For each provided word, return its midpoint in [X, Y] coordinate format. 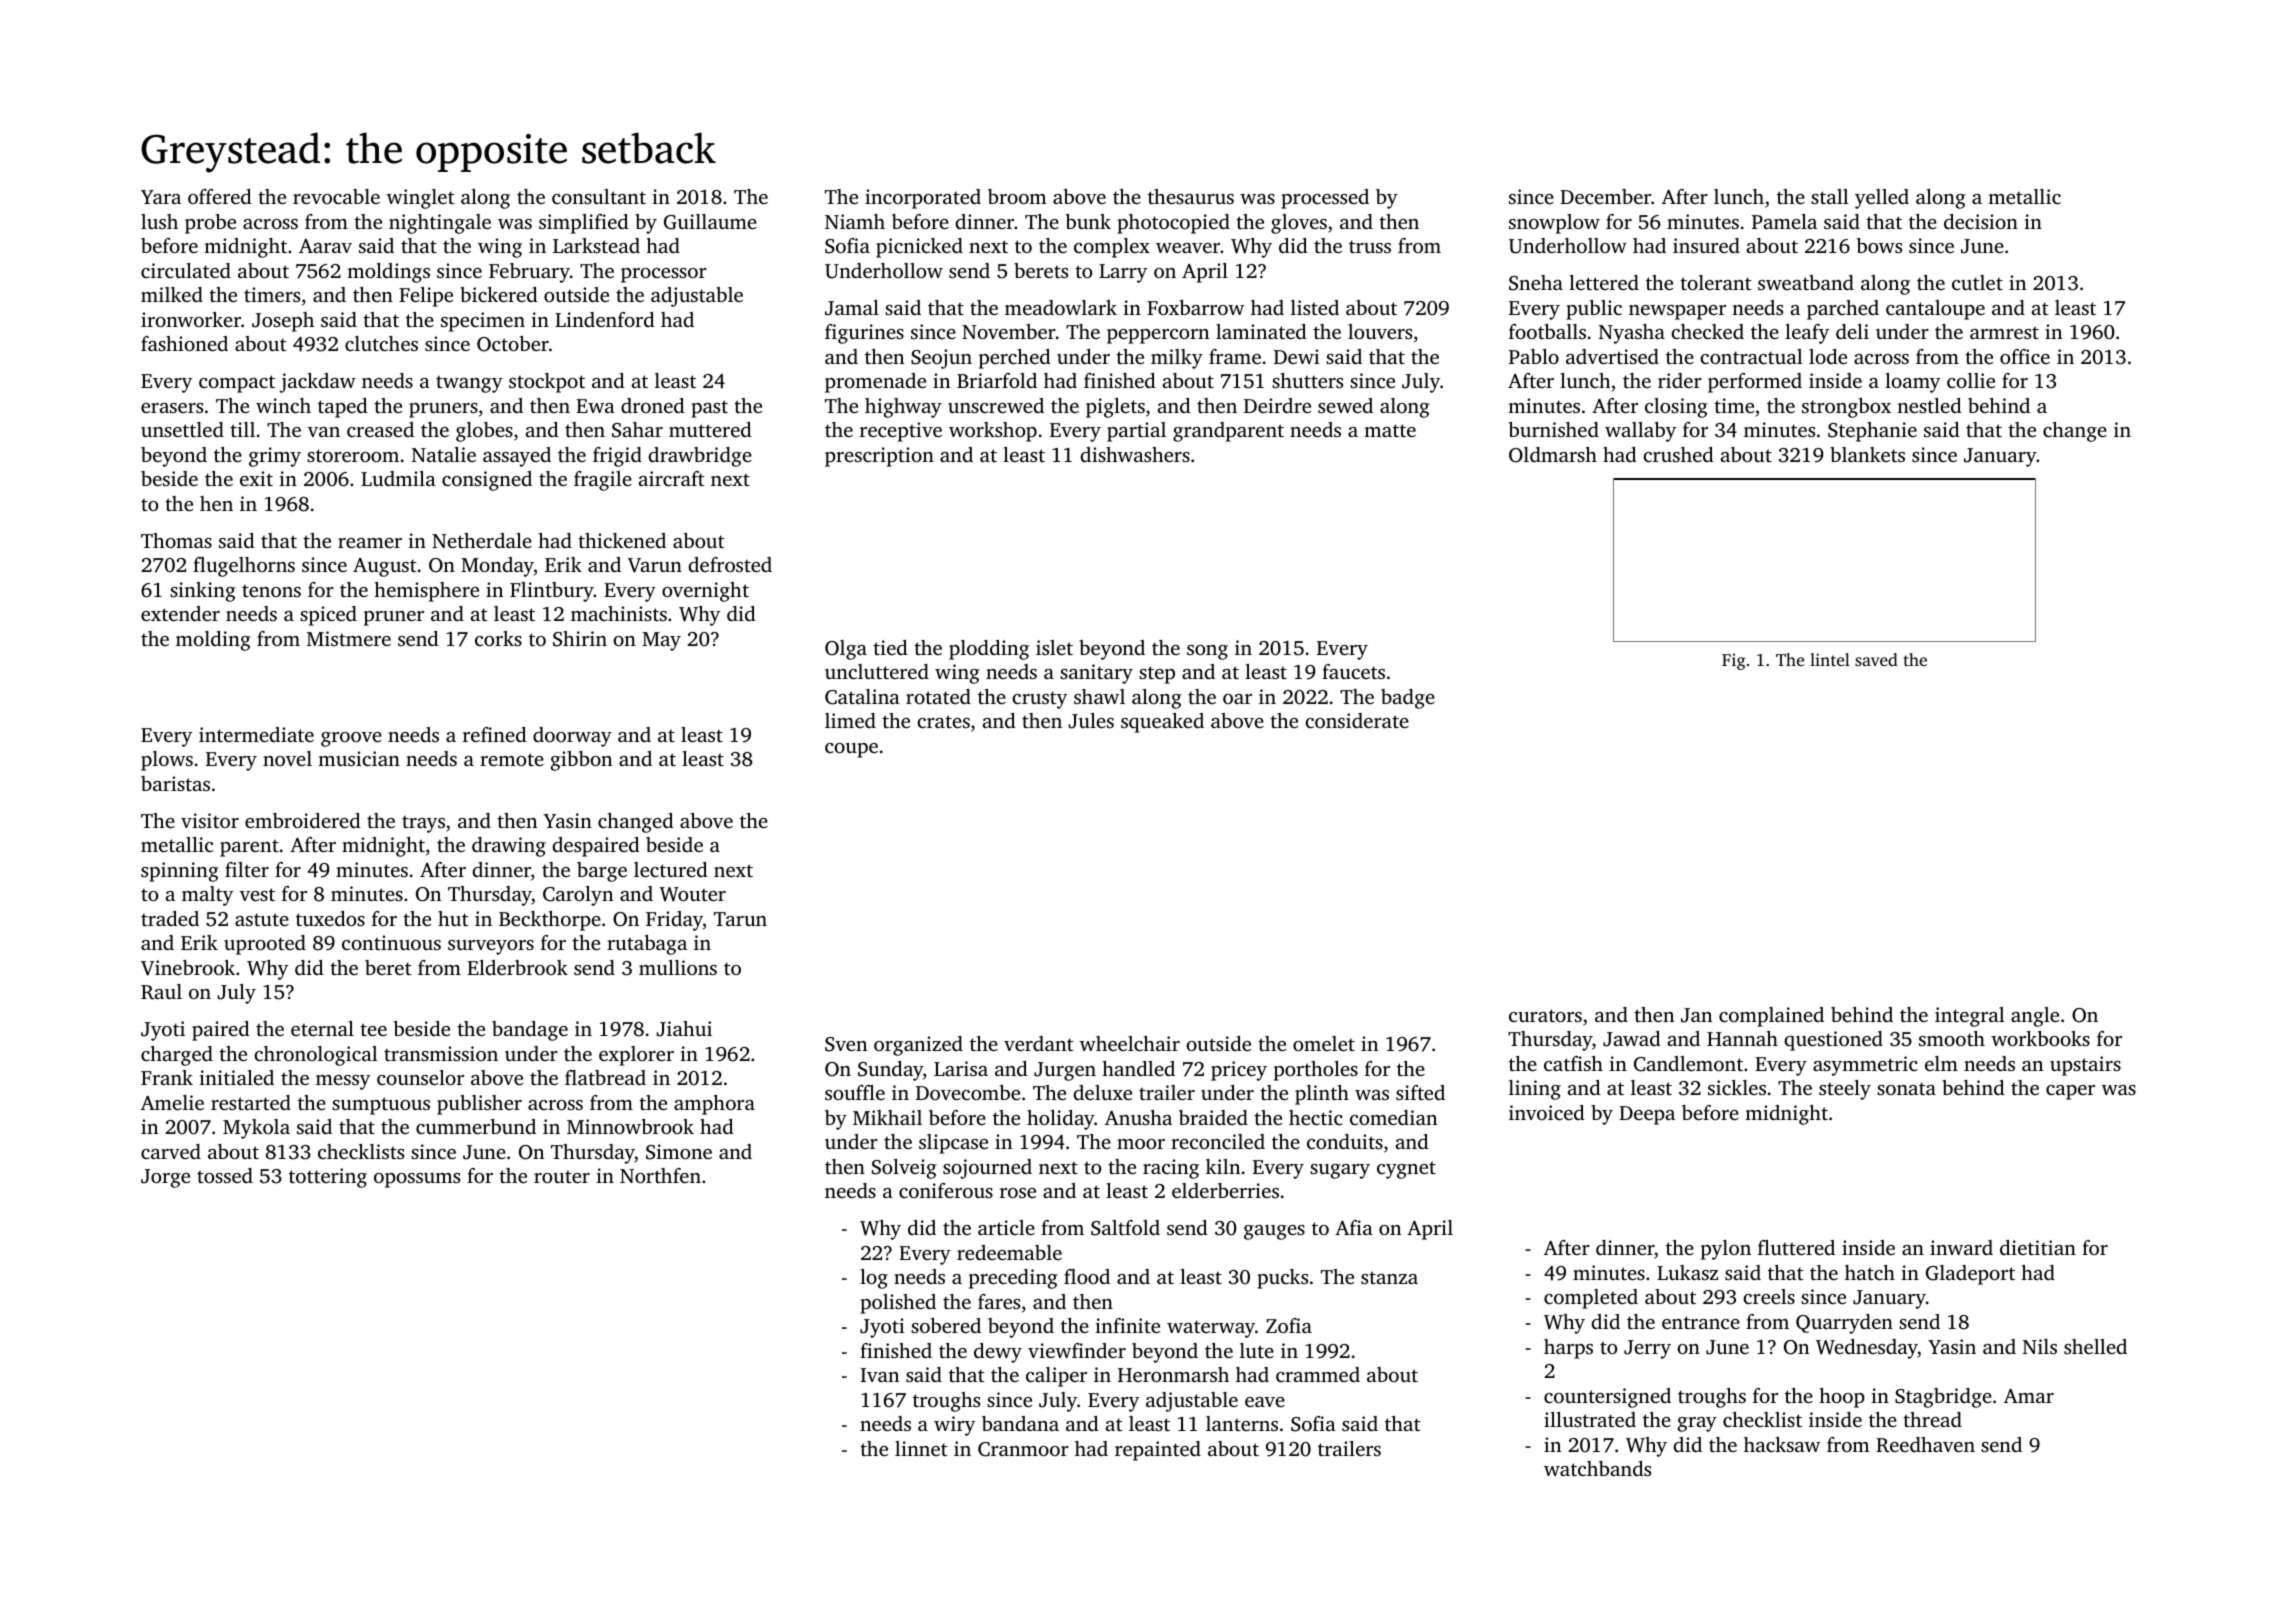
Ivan [879, 1375]
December [1605, 196]
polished [898, 1304]
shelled [2095, 1346]
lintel [1830, 659]
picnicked [919, 248]
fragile [603, 481]
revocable [336, 196]
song [1207, 652]
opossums [417, 1180]
